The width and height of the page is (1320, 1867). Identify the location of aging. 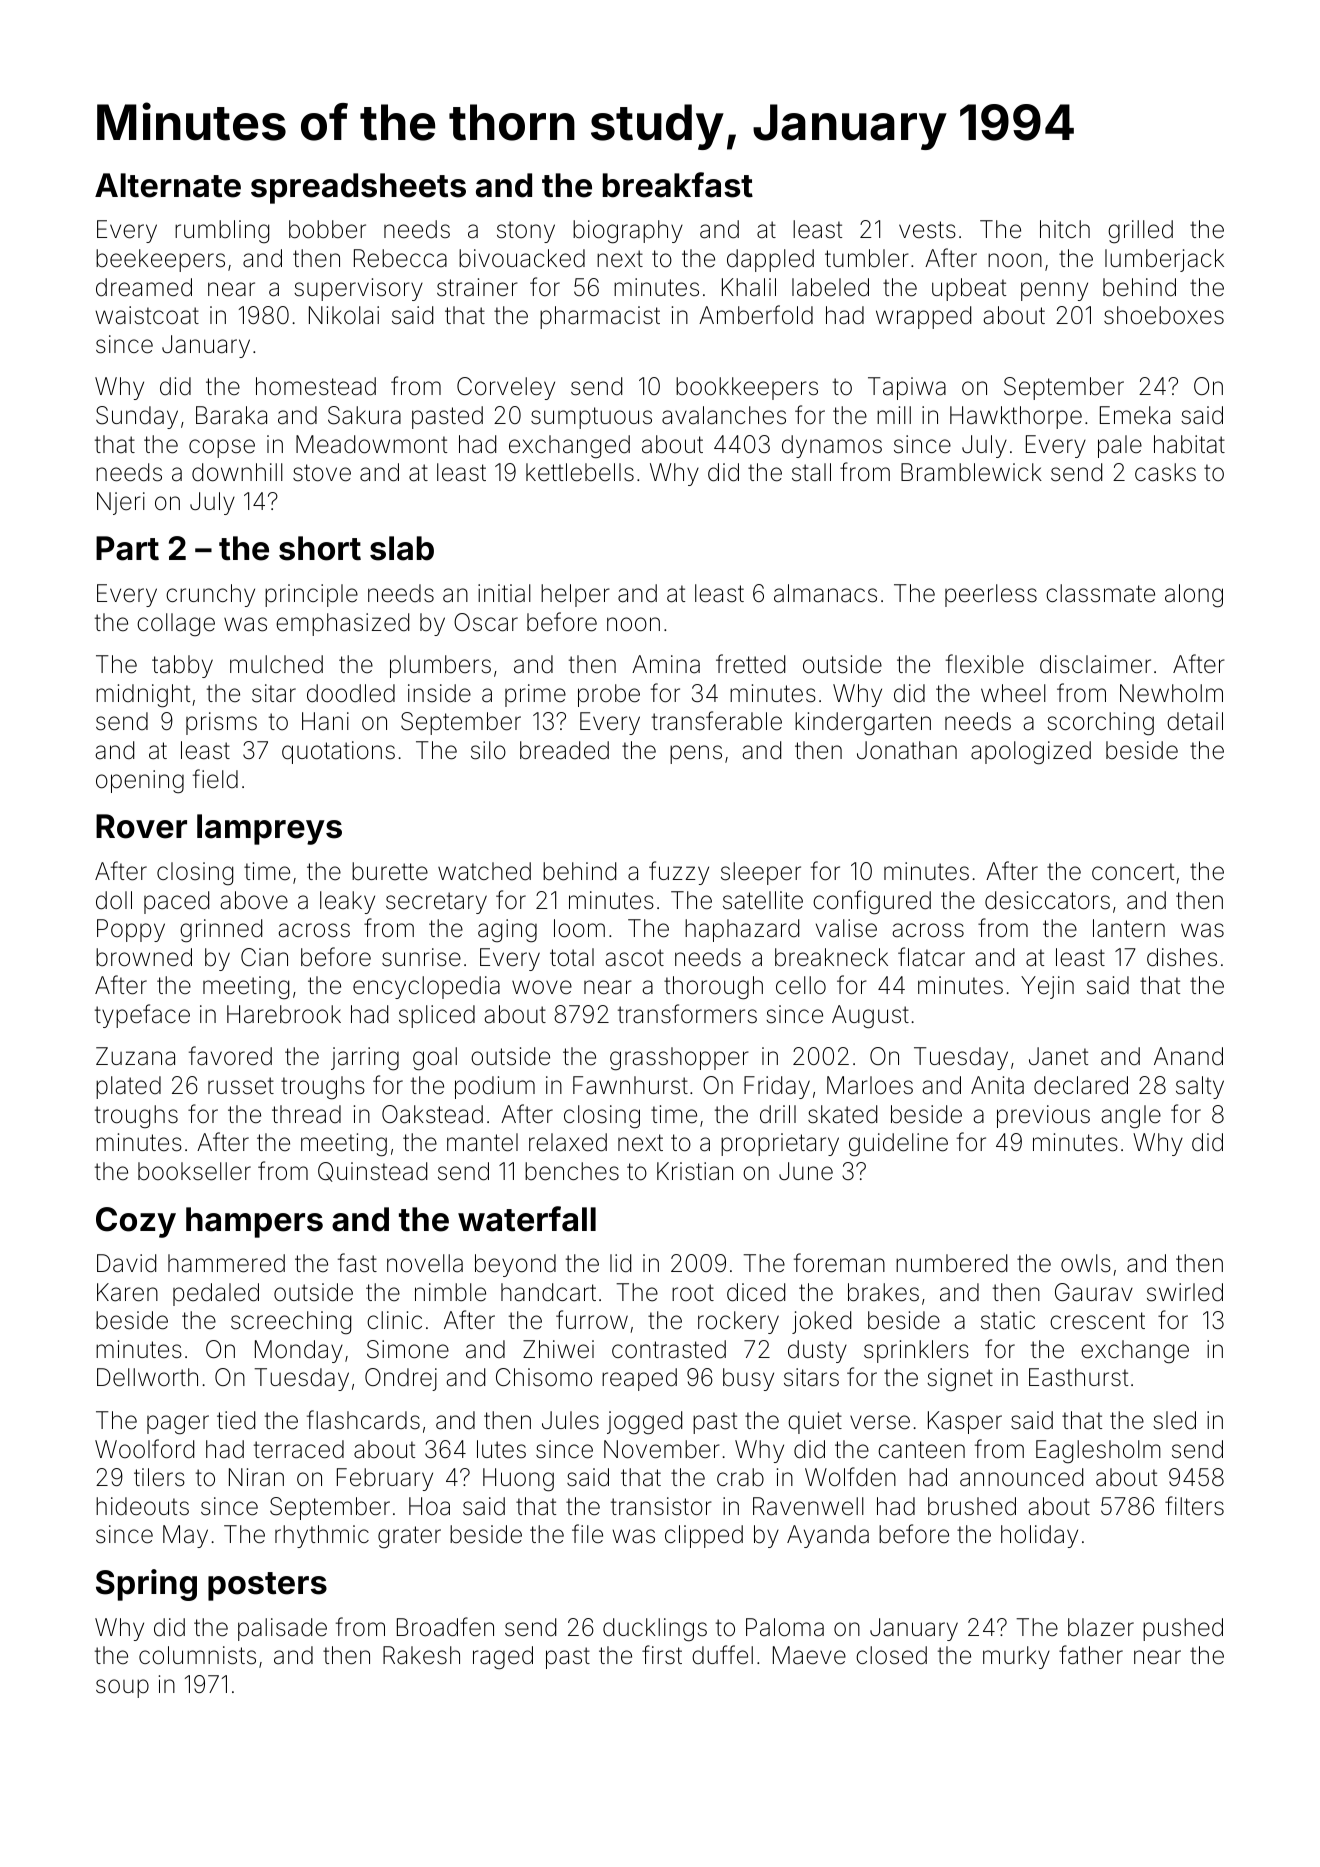
(507, 931).
